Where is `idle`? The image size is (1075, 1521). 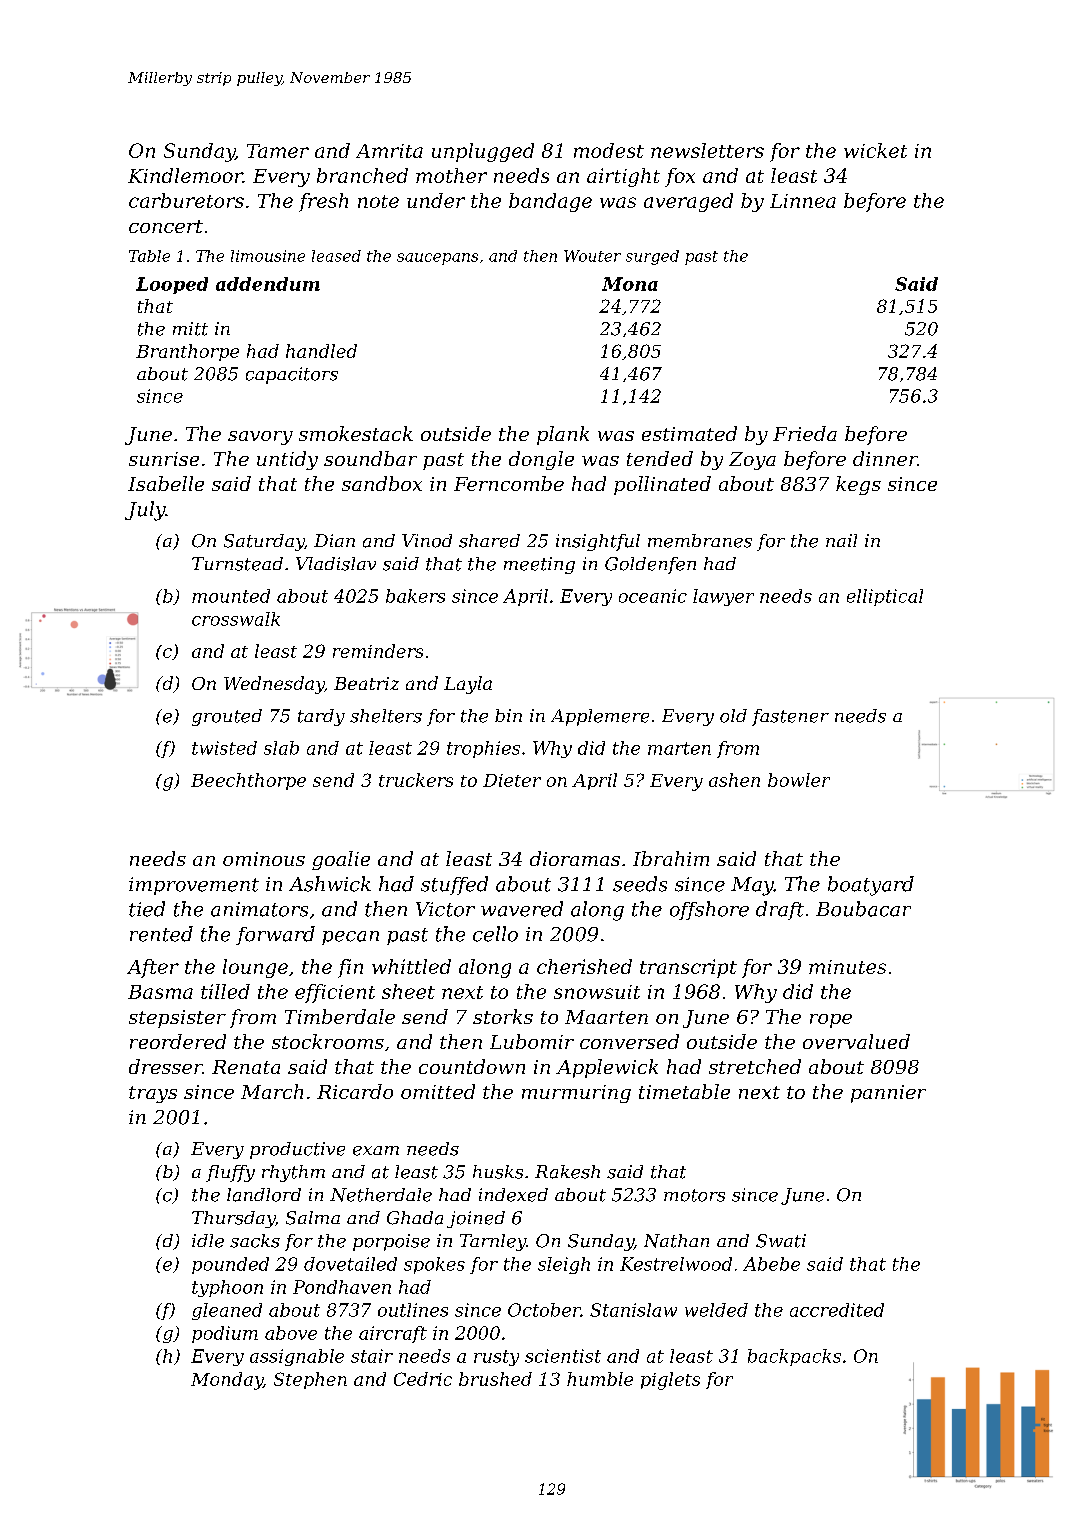 idle is located at coordinates (208, 1241).
